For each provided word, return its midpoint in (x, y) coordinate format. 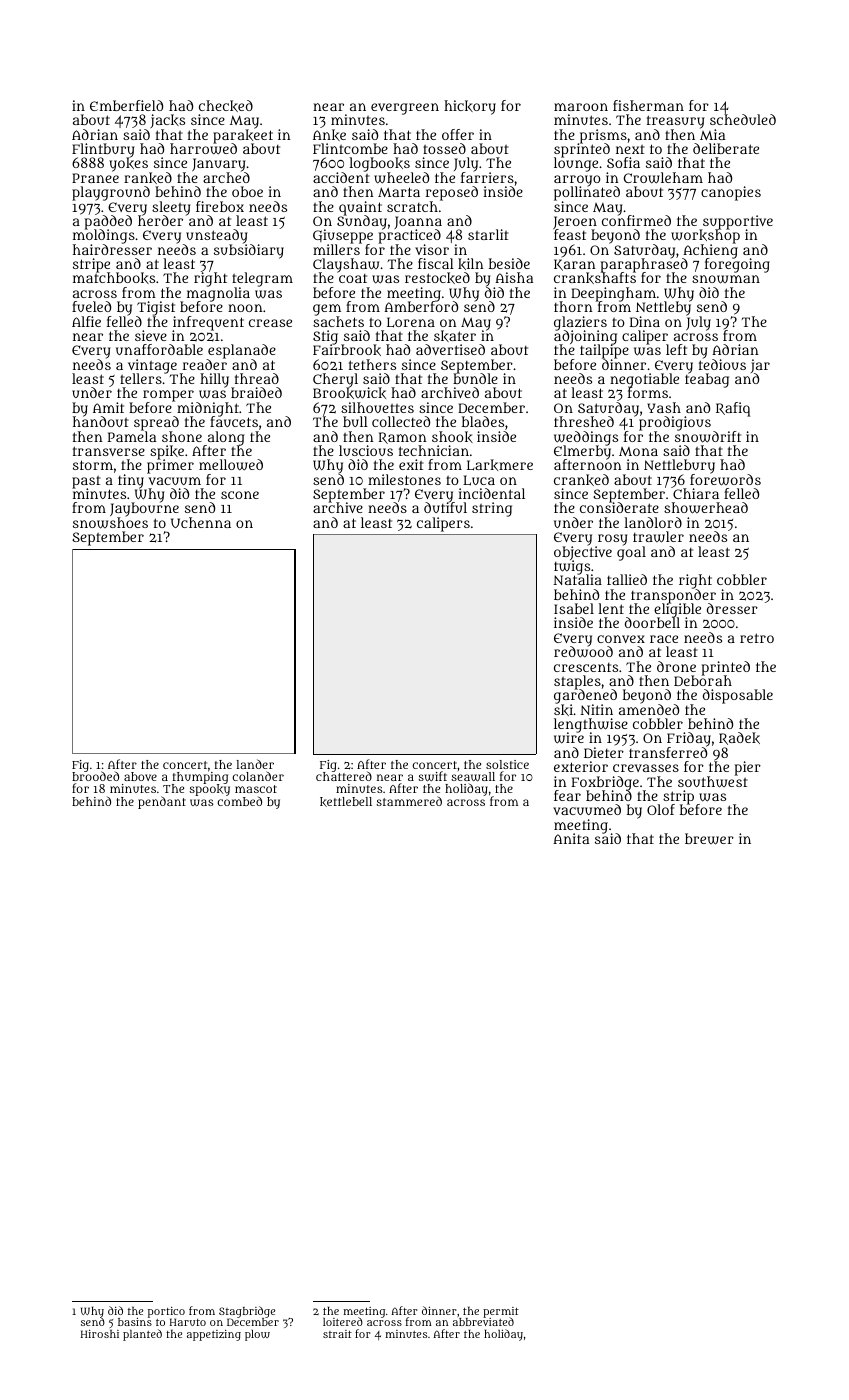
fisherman (648, 105)
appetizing (214, 1335)
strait (337, 1334)
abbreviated (483, 1322)
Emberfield (126, 105)
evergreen (405, 109)
